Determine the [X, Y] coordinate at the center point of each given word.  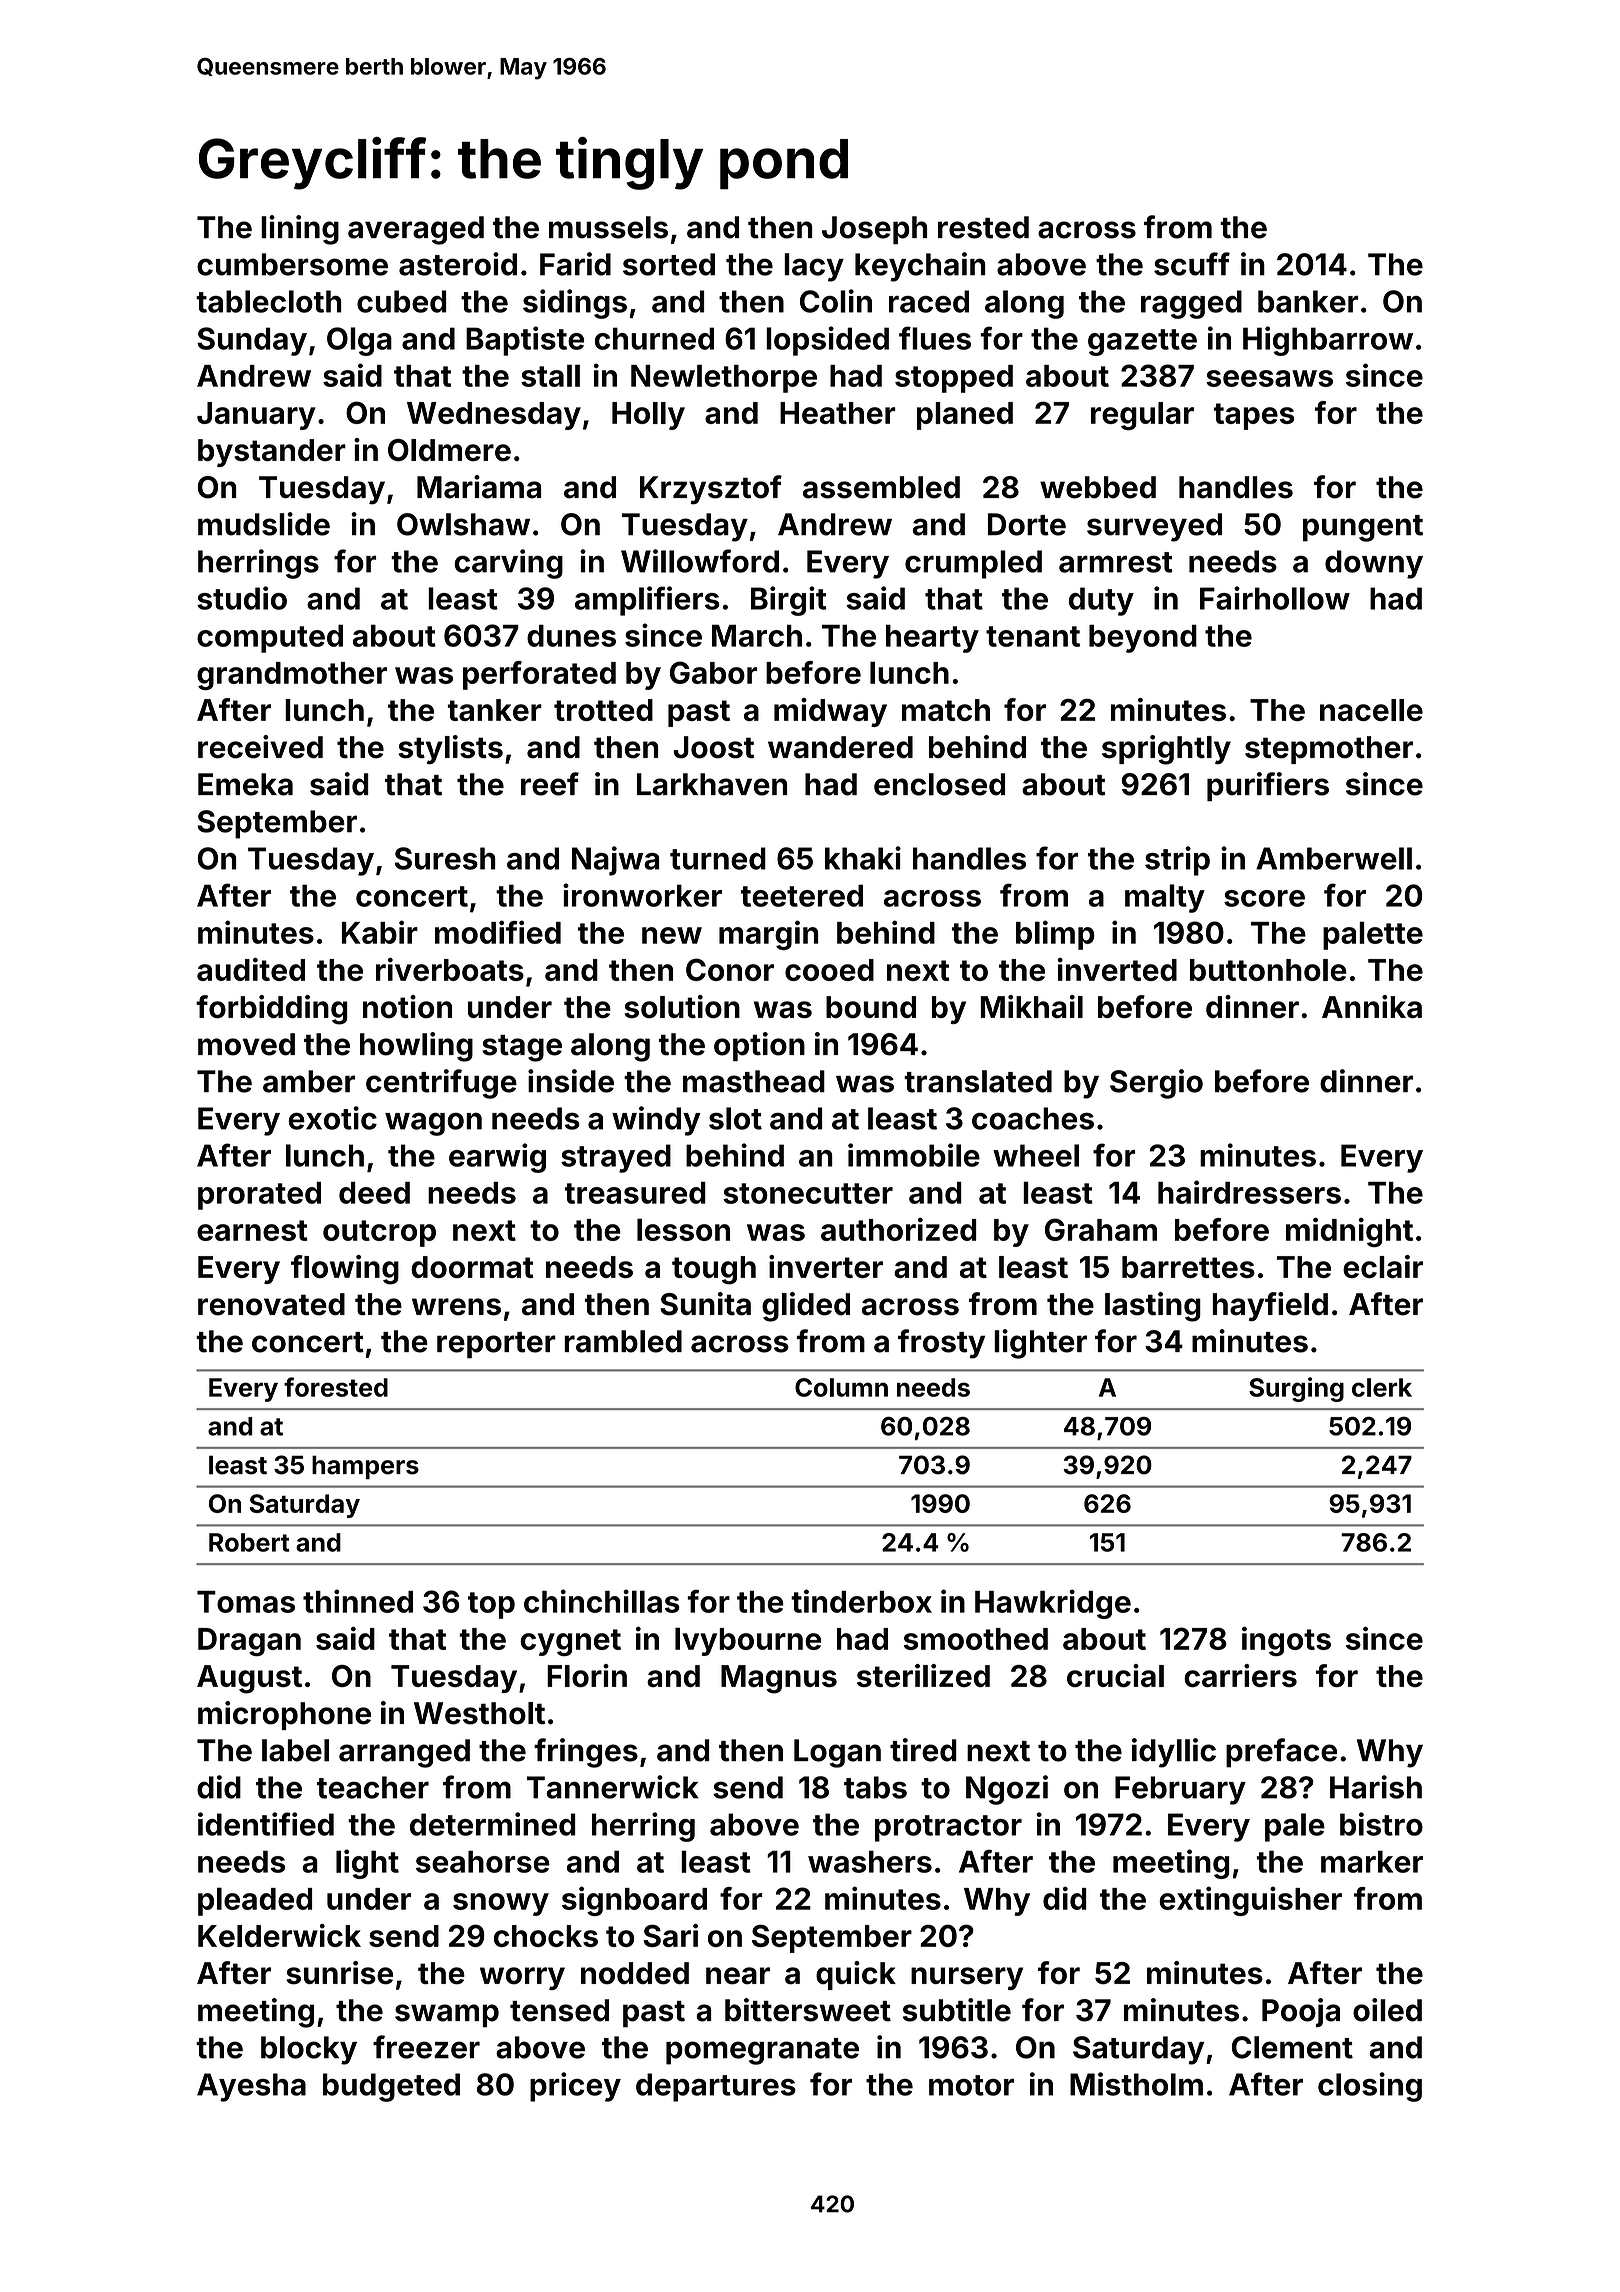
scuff [1192, 264]
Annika [1372, 1006]
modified [498, 932]
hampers [365, 1467]
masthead [754, 1081]
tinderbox [861, 1601]
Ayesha [251, 2087]
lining [300, 230]
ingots [1286, 1641]
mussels [608, 227]
